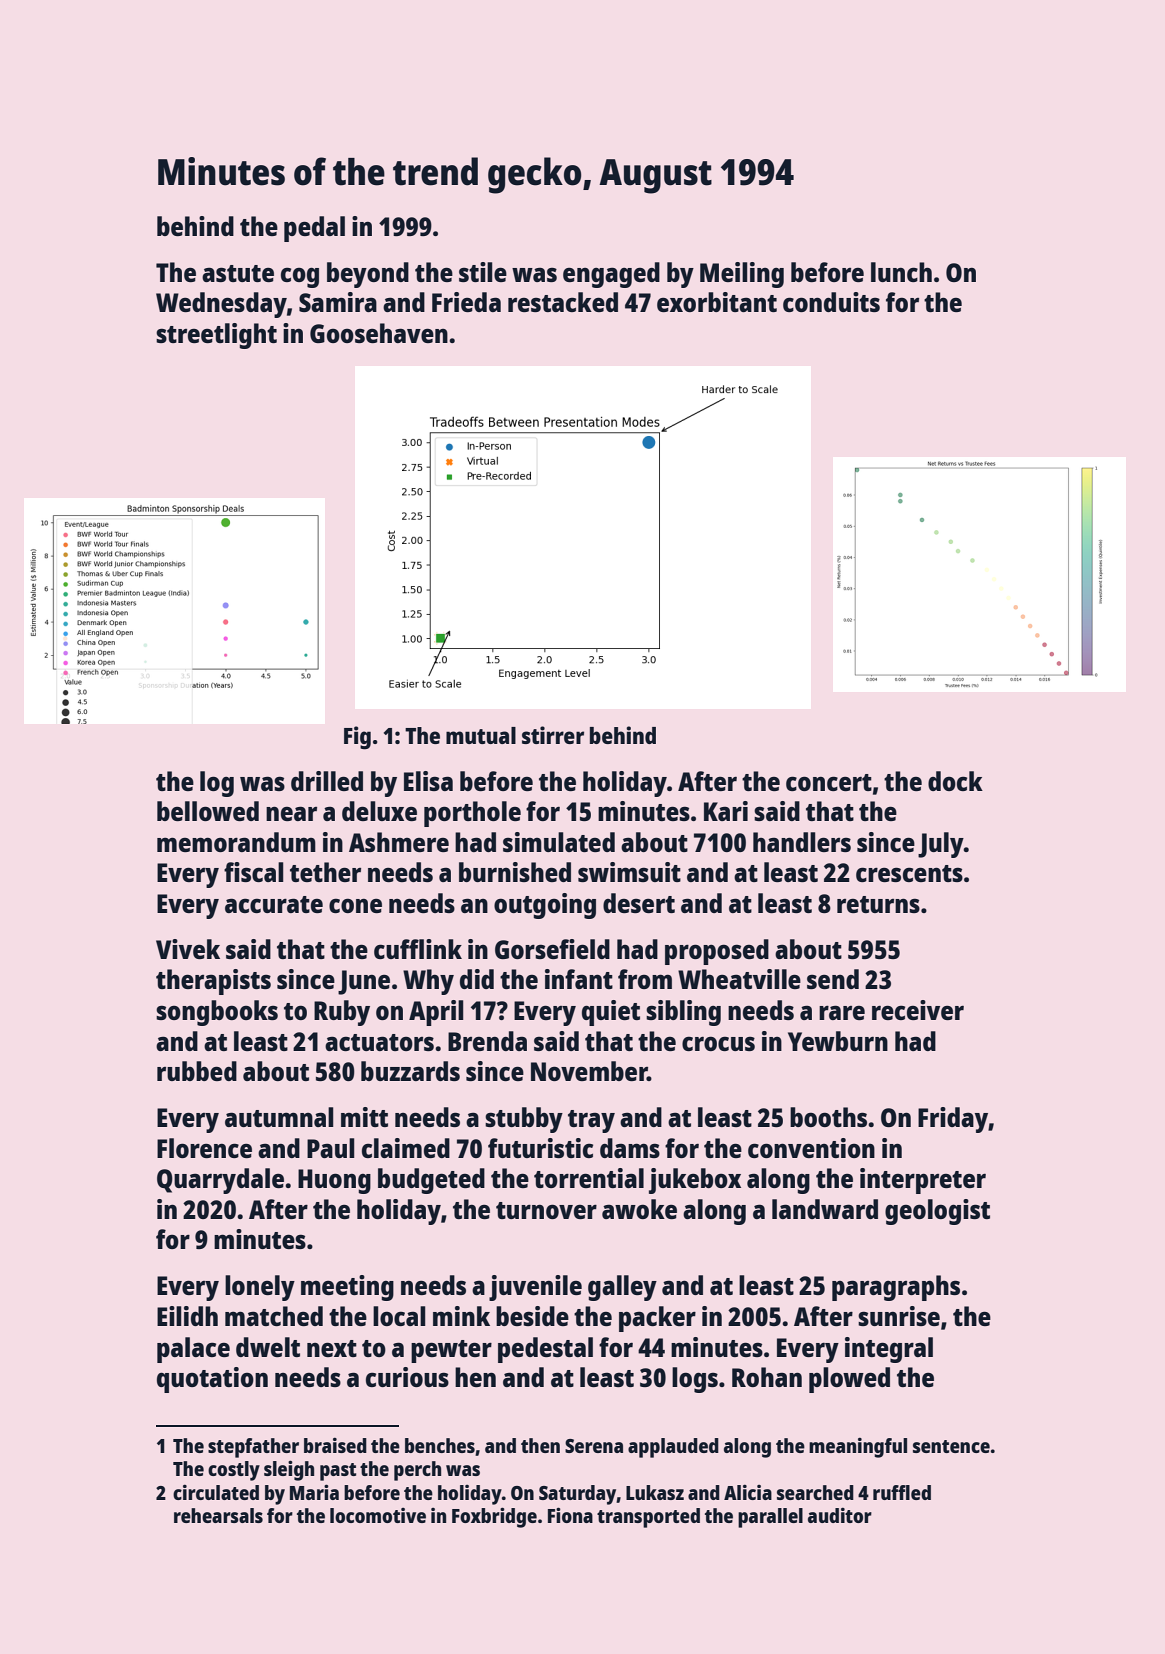  Describe the element at coordinates (918, 1010) in the screenshot. I see `receiver` at that location.
